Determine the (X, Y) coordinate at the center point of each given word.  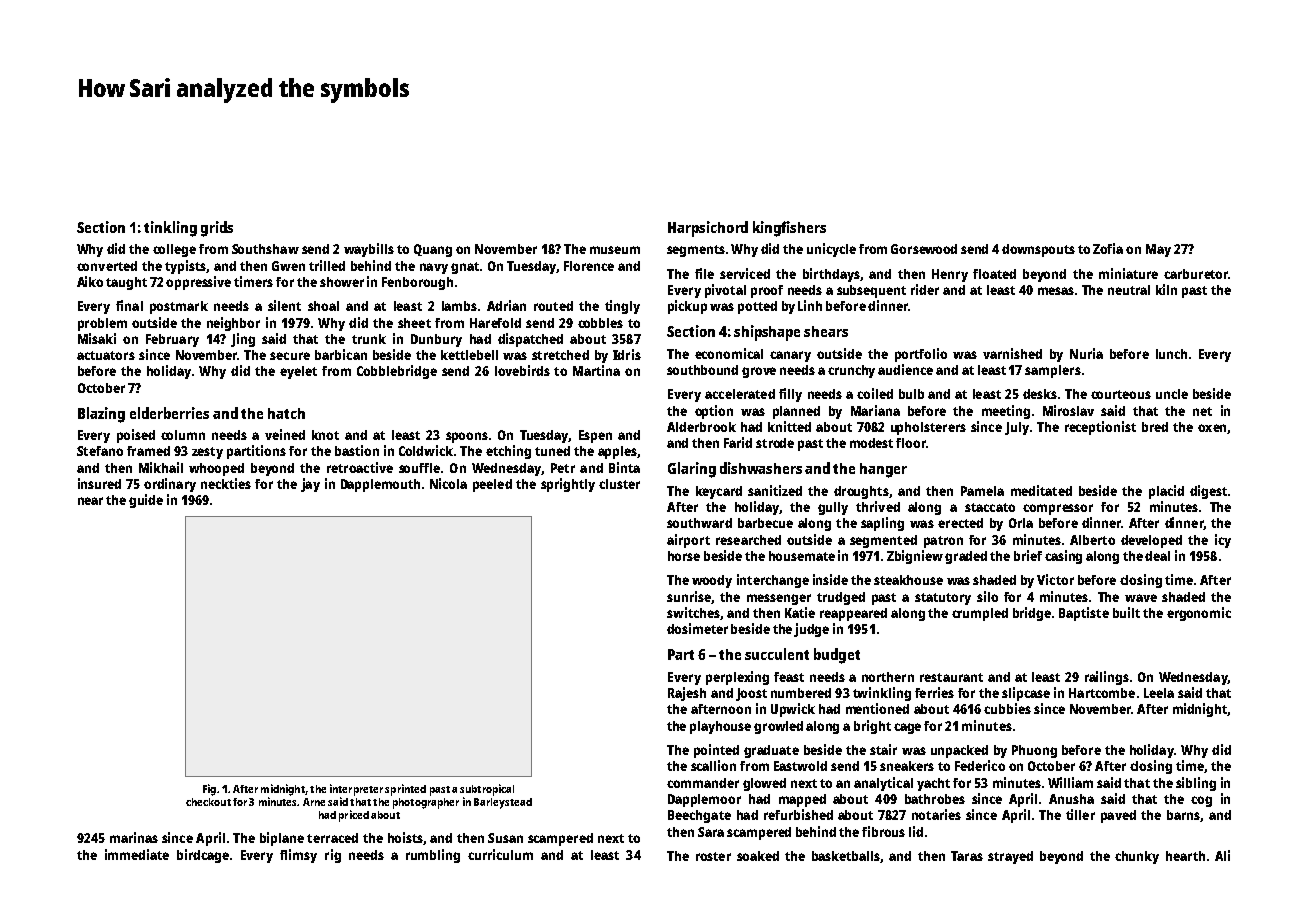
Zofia (1108, 248)
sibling (1196, 784)
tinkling (170, 229)
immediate (137, 854)
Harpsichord (708, 229)
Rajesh (687, 694)
